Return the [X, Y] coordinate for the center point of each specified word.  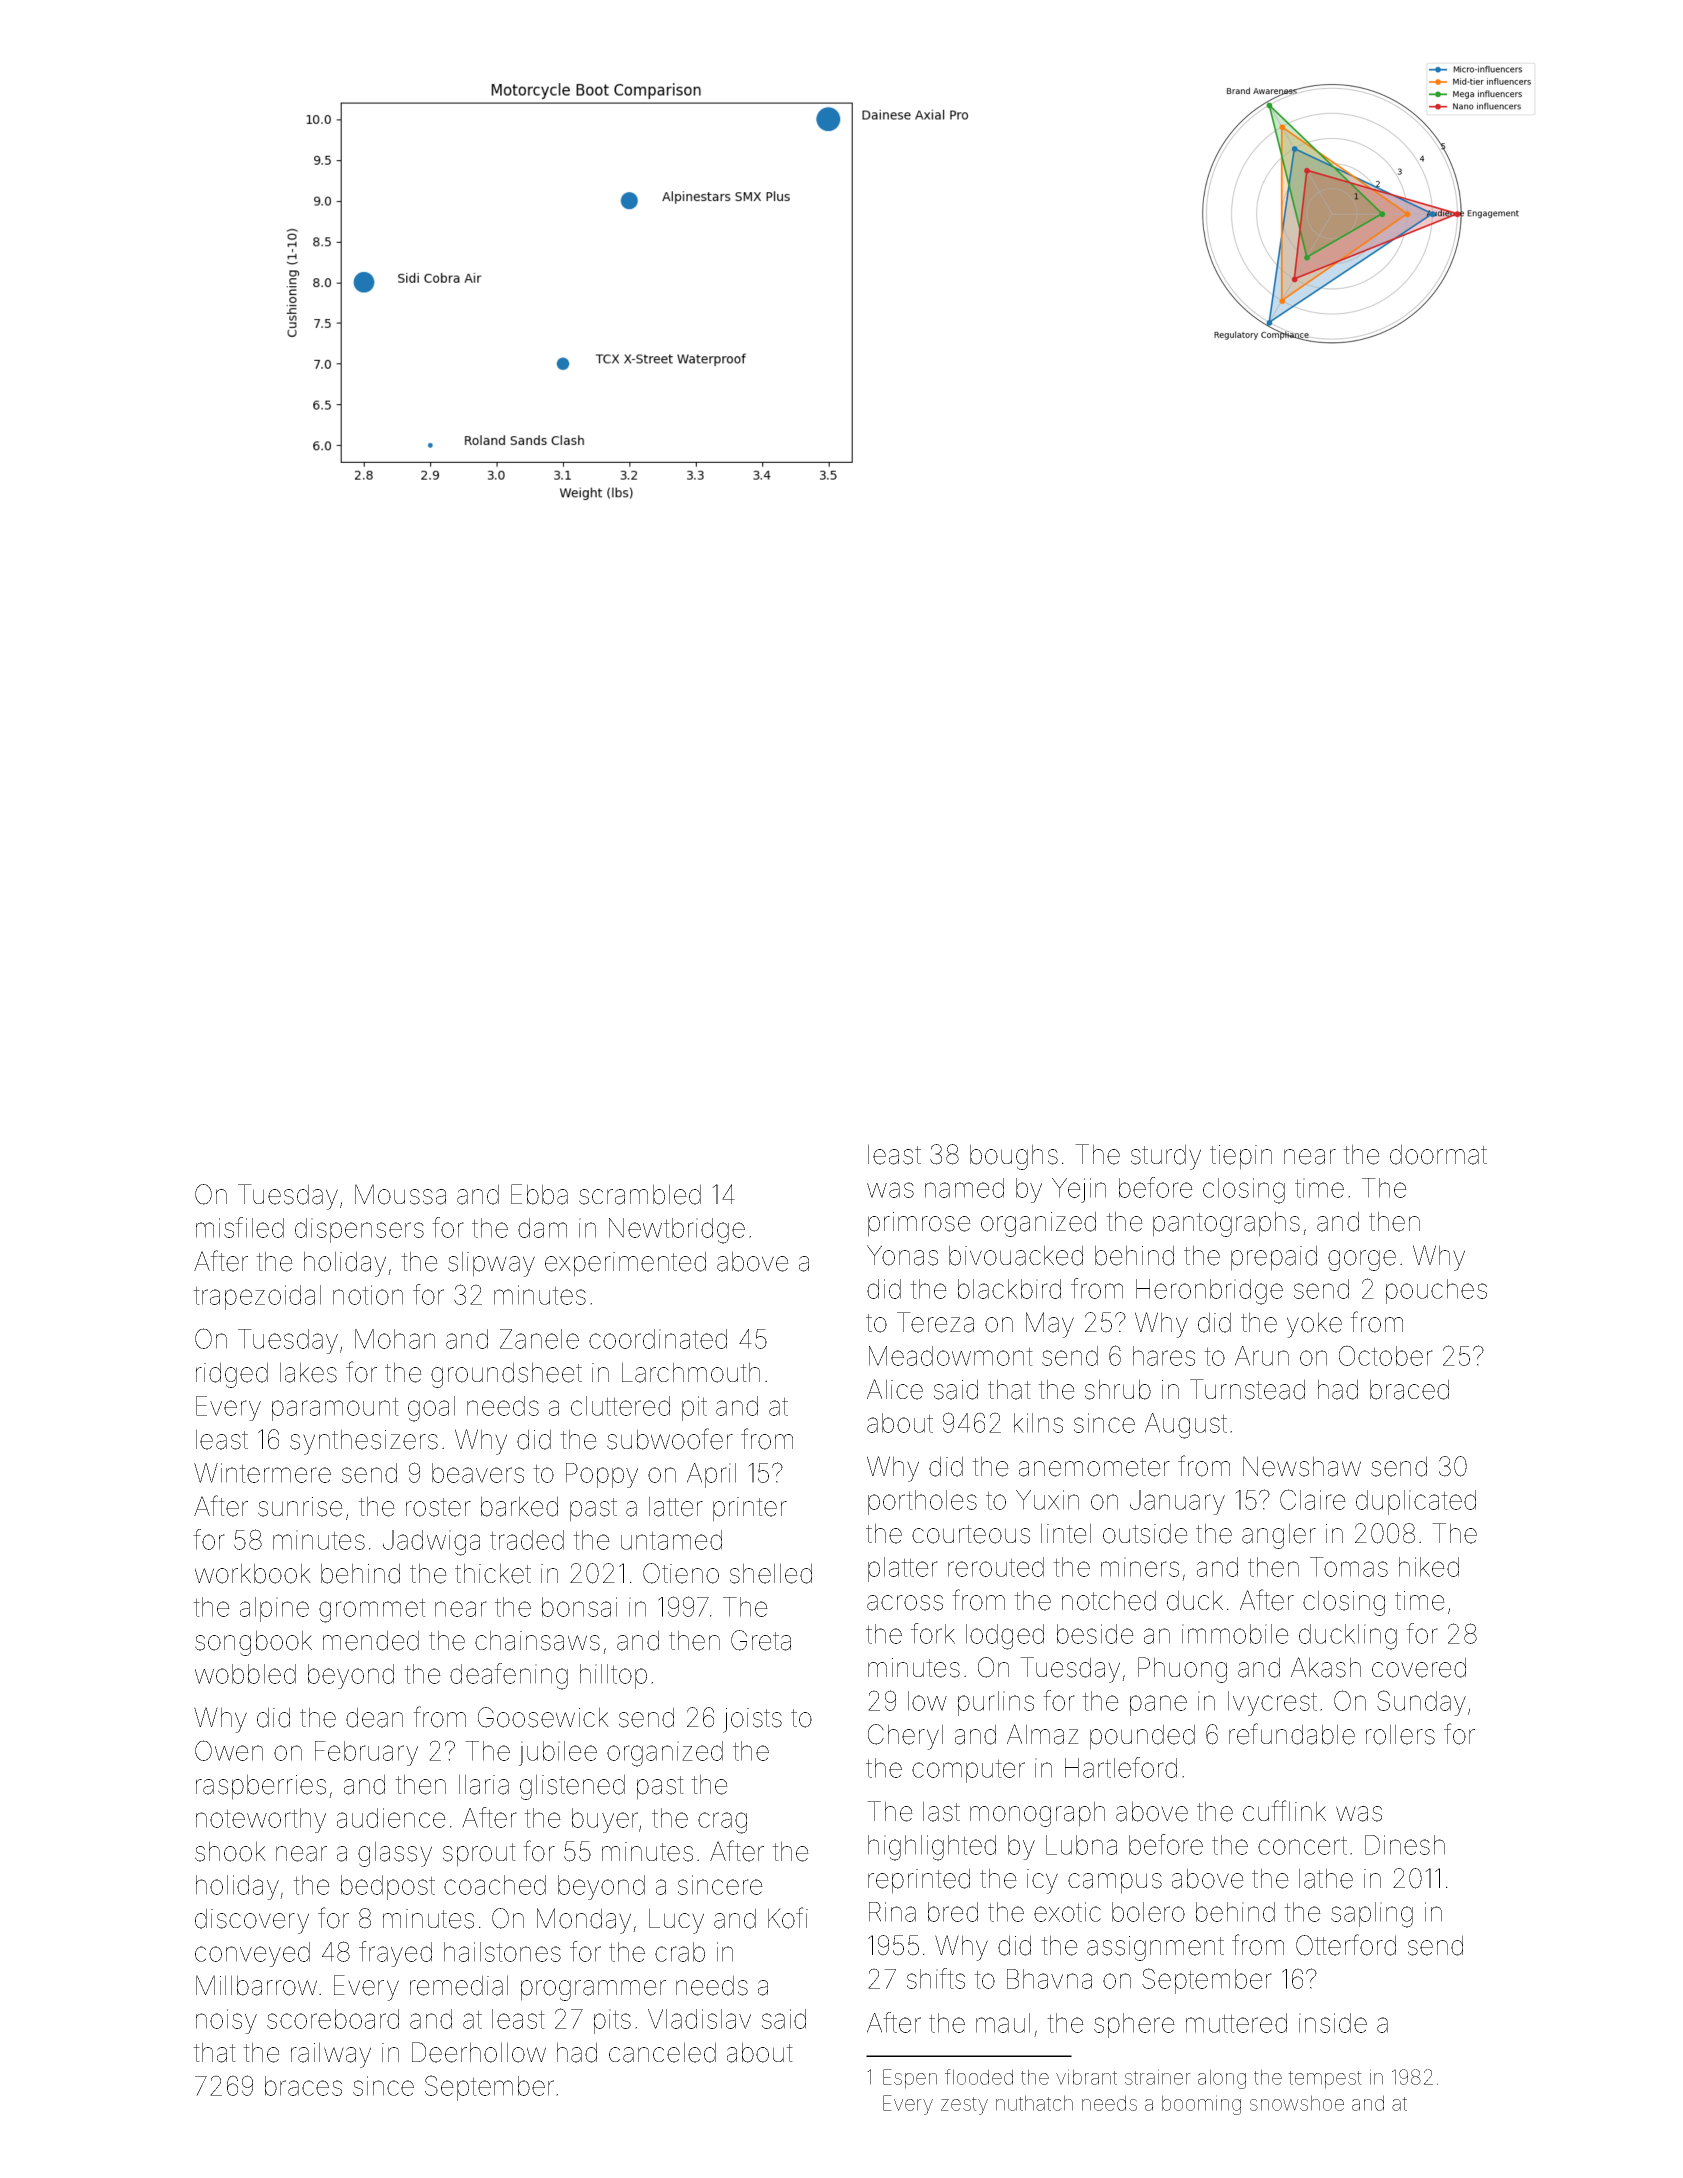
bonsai [579, 1607]
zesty [964, 2106]
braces [303, 2086]
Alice [895, 1389]
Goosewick [543, 1717]
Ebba [539, 1194]
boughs [1014, 1157]
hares [1164, 1356]
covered [1419, 1667]
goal [431, 1409]
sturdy [1166, 1157]
